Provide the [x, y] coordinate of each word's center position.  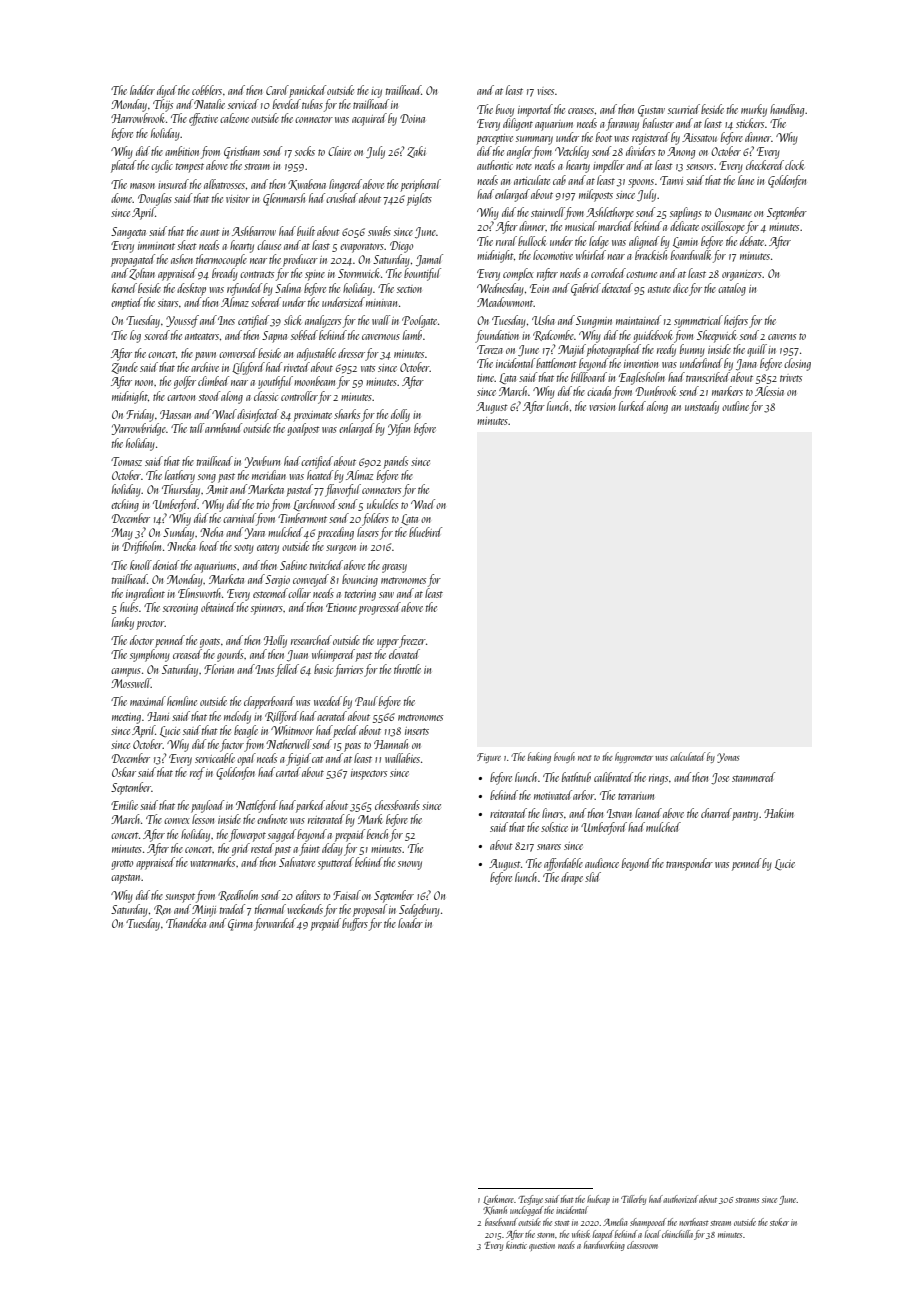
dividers [640, 151]
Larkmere [498, 1200]
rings [658, 779]
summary [534, 140]
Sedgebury [419, 910]
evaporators [362, 248]
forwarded [275, 924]
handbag [787, 110]
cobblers [207, 90]
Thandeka [186, 923]
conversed [238, 353]
